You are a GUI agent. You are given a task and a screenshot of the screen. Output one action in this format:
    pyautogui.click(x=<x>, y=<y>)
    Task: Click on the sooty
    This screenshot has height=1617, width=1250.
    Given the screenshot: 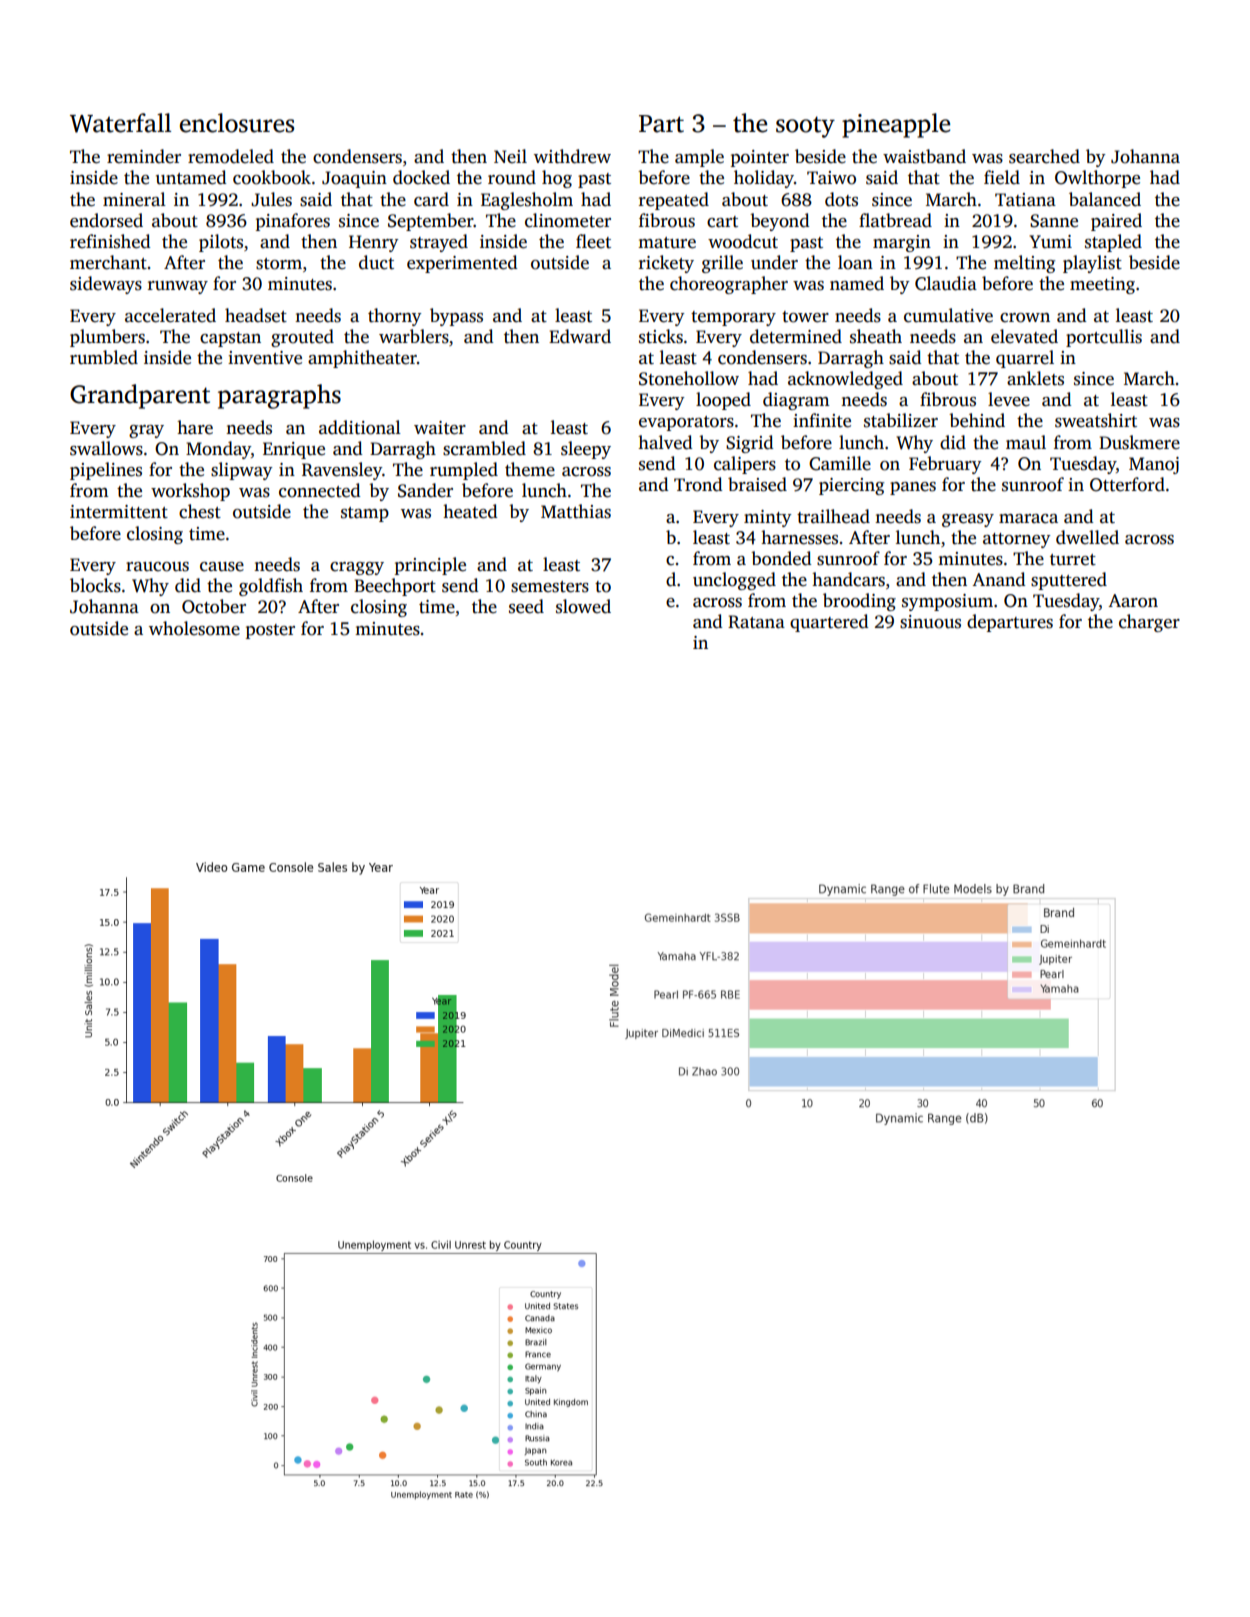 What is the action you would take?
    pyautogui.click(x=805, y=127)
